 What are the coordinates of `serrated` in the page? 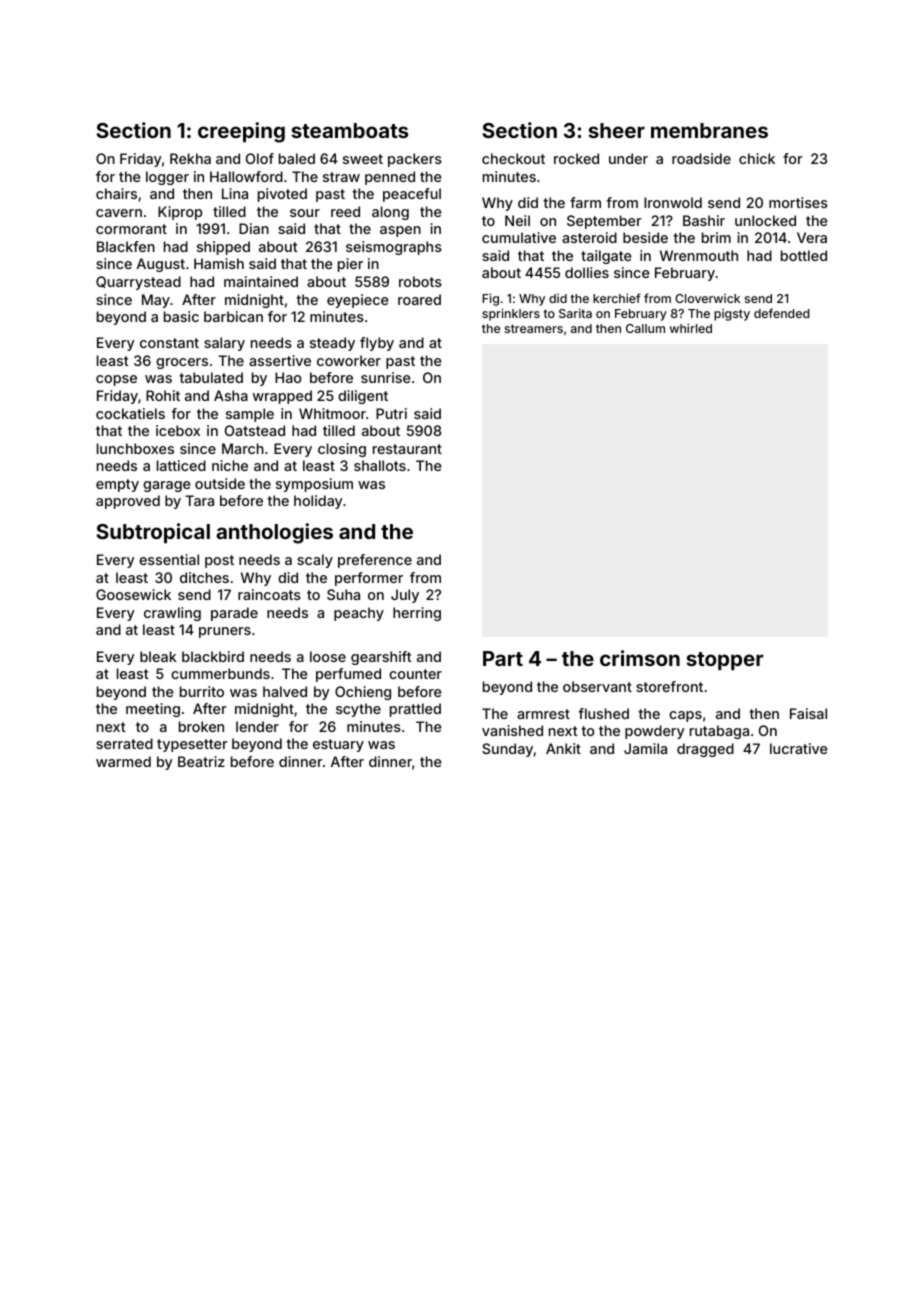 It's located at (124, 743).
